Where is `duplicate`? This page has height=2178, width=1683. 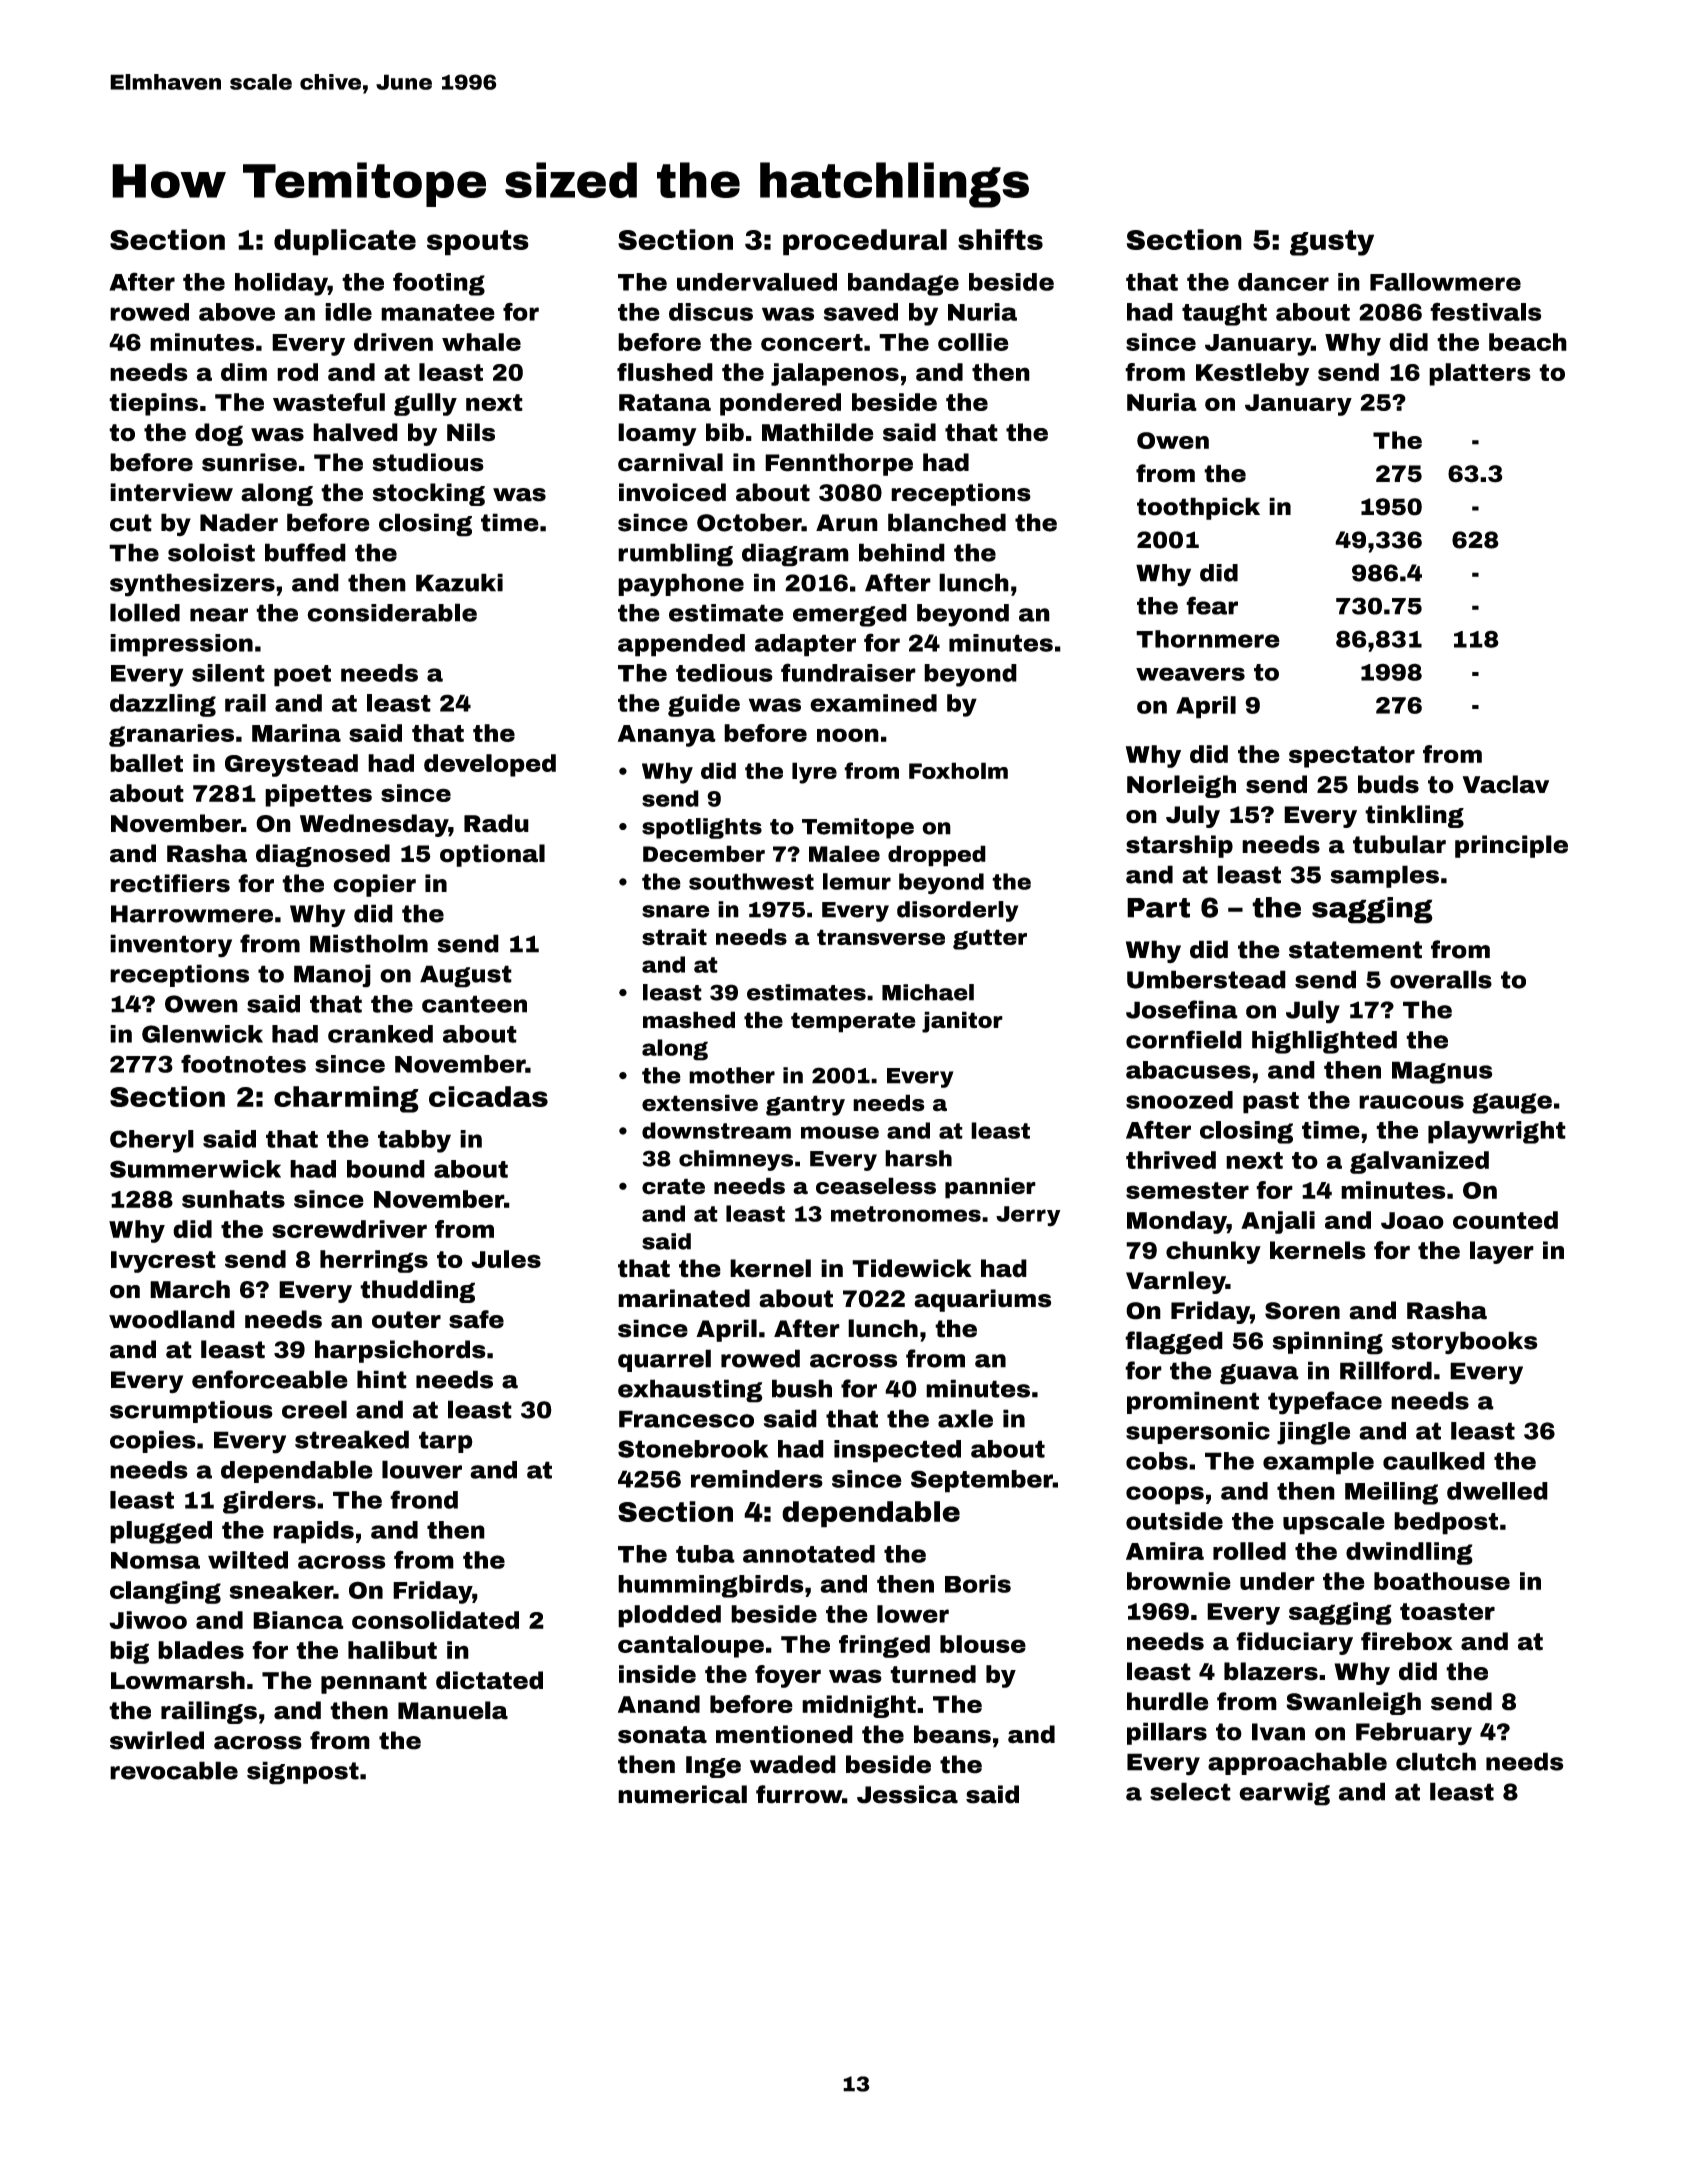 duplicate is located at coordinates (345, 242).
